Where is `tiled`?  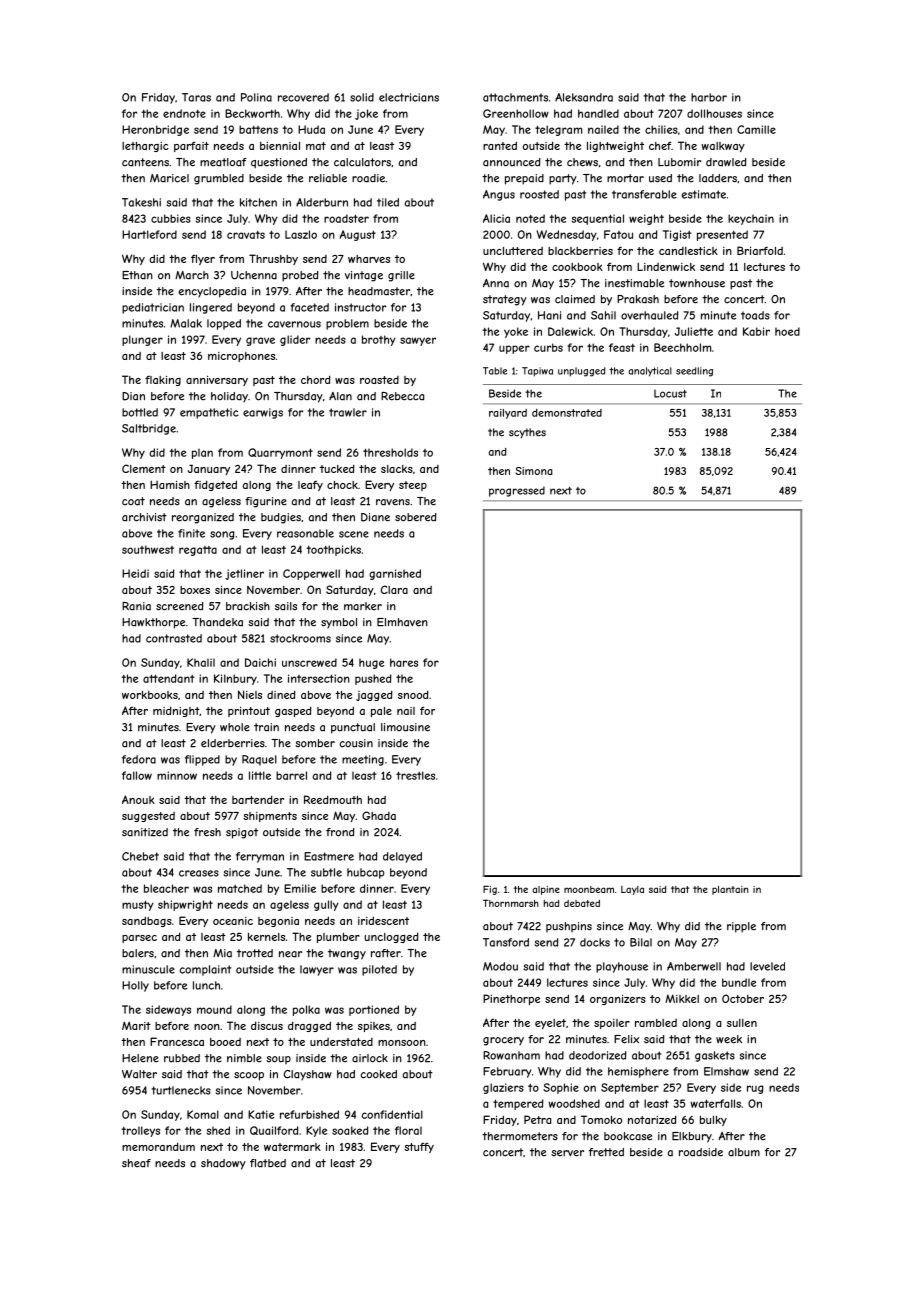 tiled is located at coordinates (388, 202).
